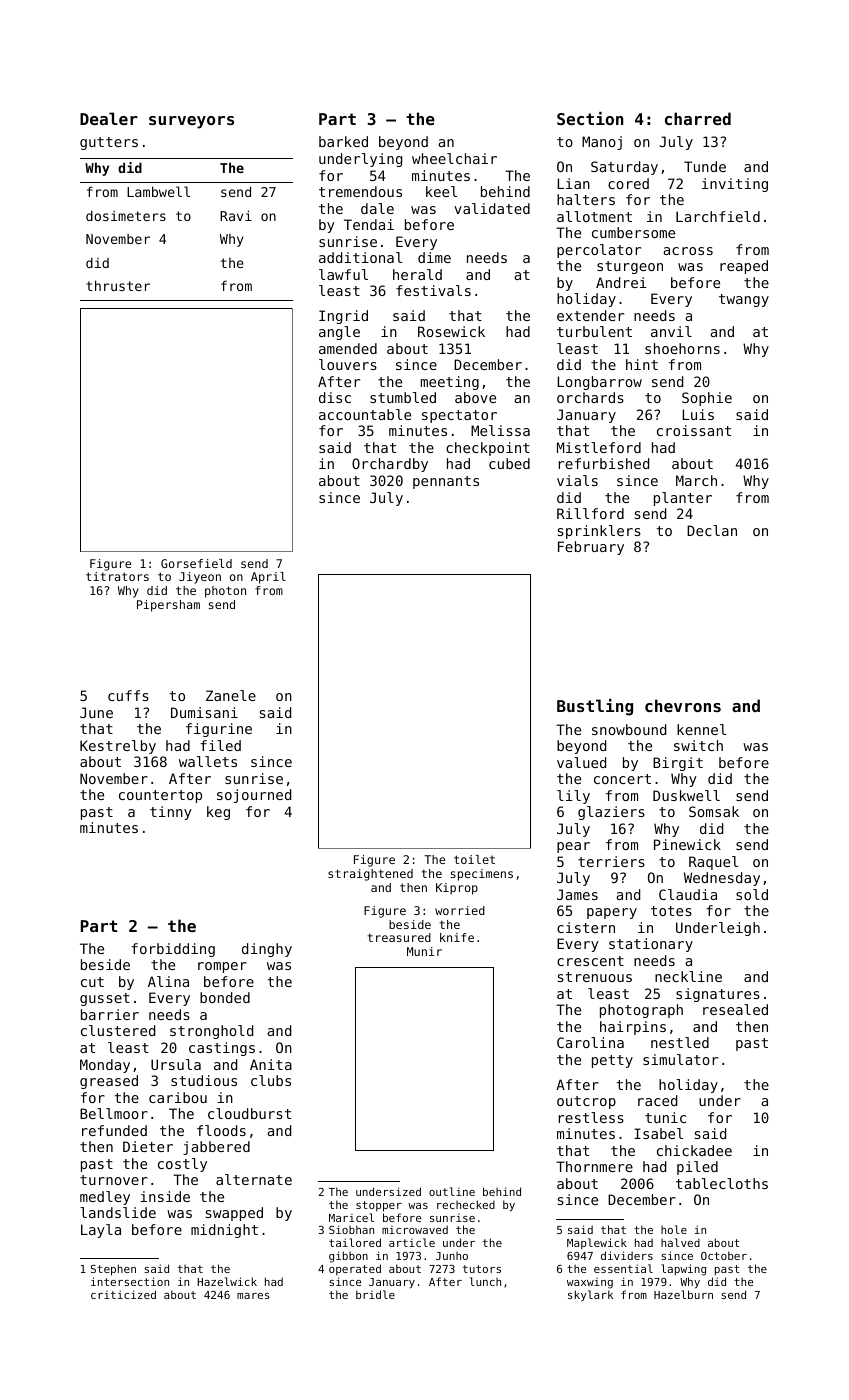 This screenshot has height=1400, width=849. Describe the element at coordinates (173, 950) in the screenshot. I see `forbidding` at that location.
